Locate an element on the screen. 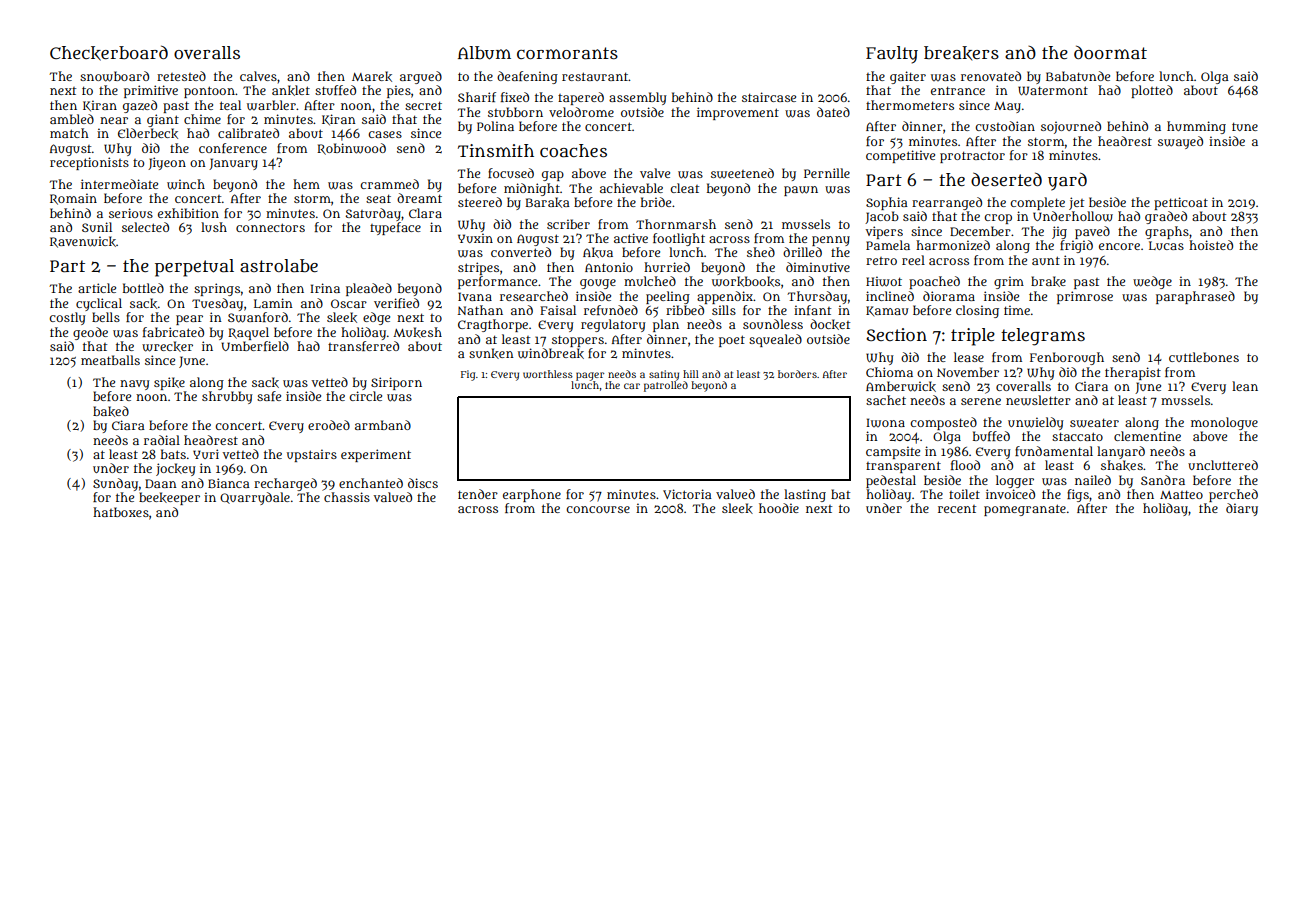 Image resolution: width=1308 pixels, height=924 pixels. beekeeper is located at coordinates (169, 498).
